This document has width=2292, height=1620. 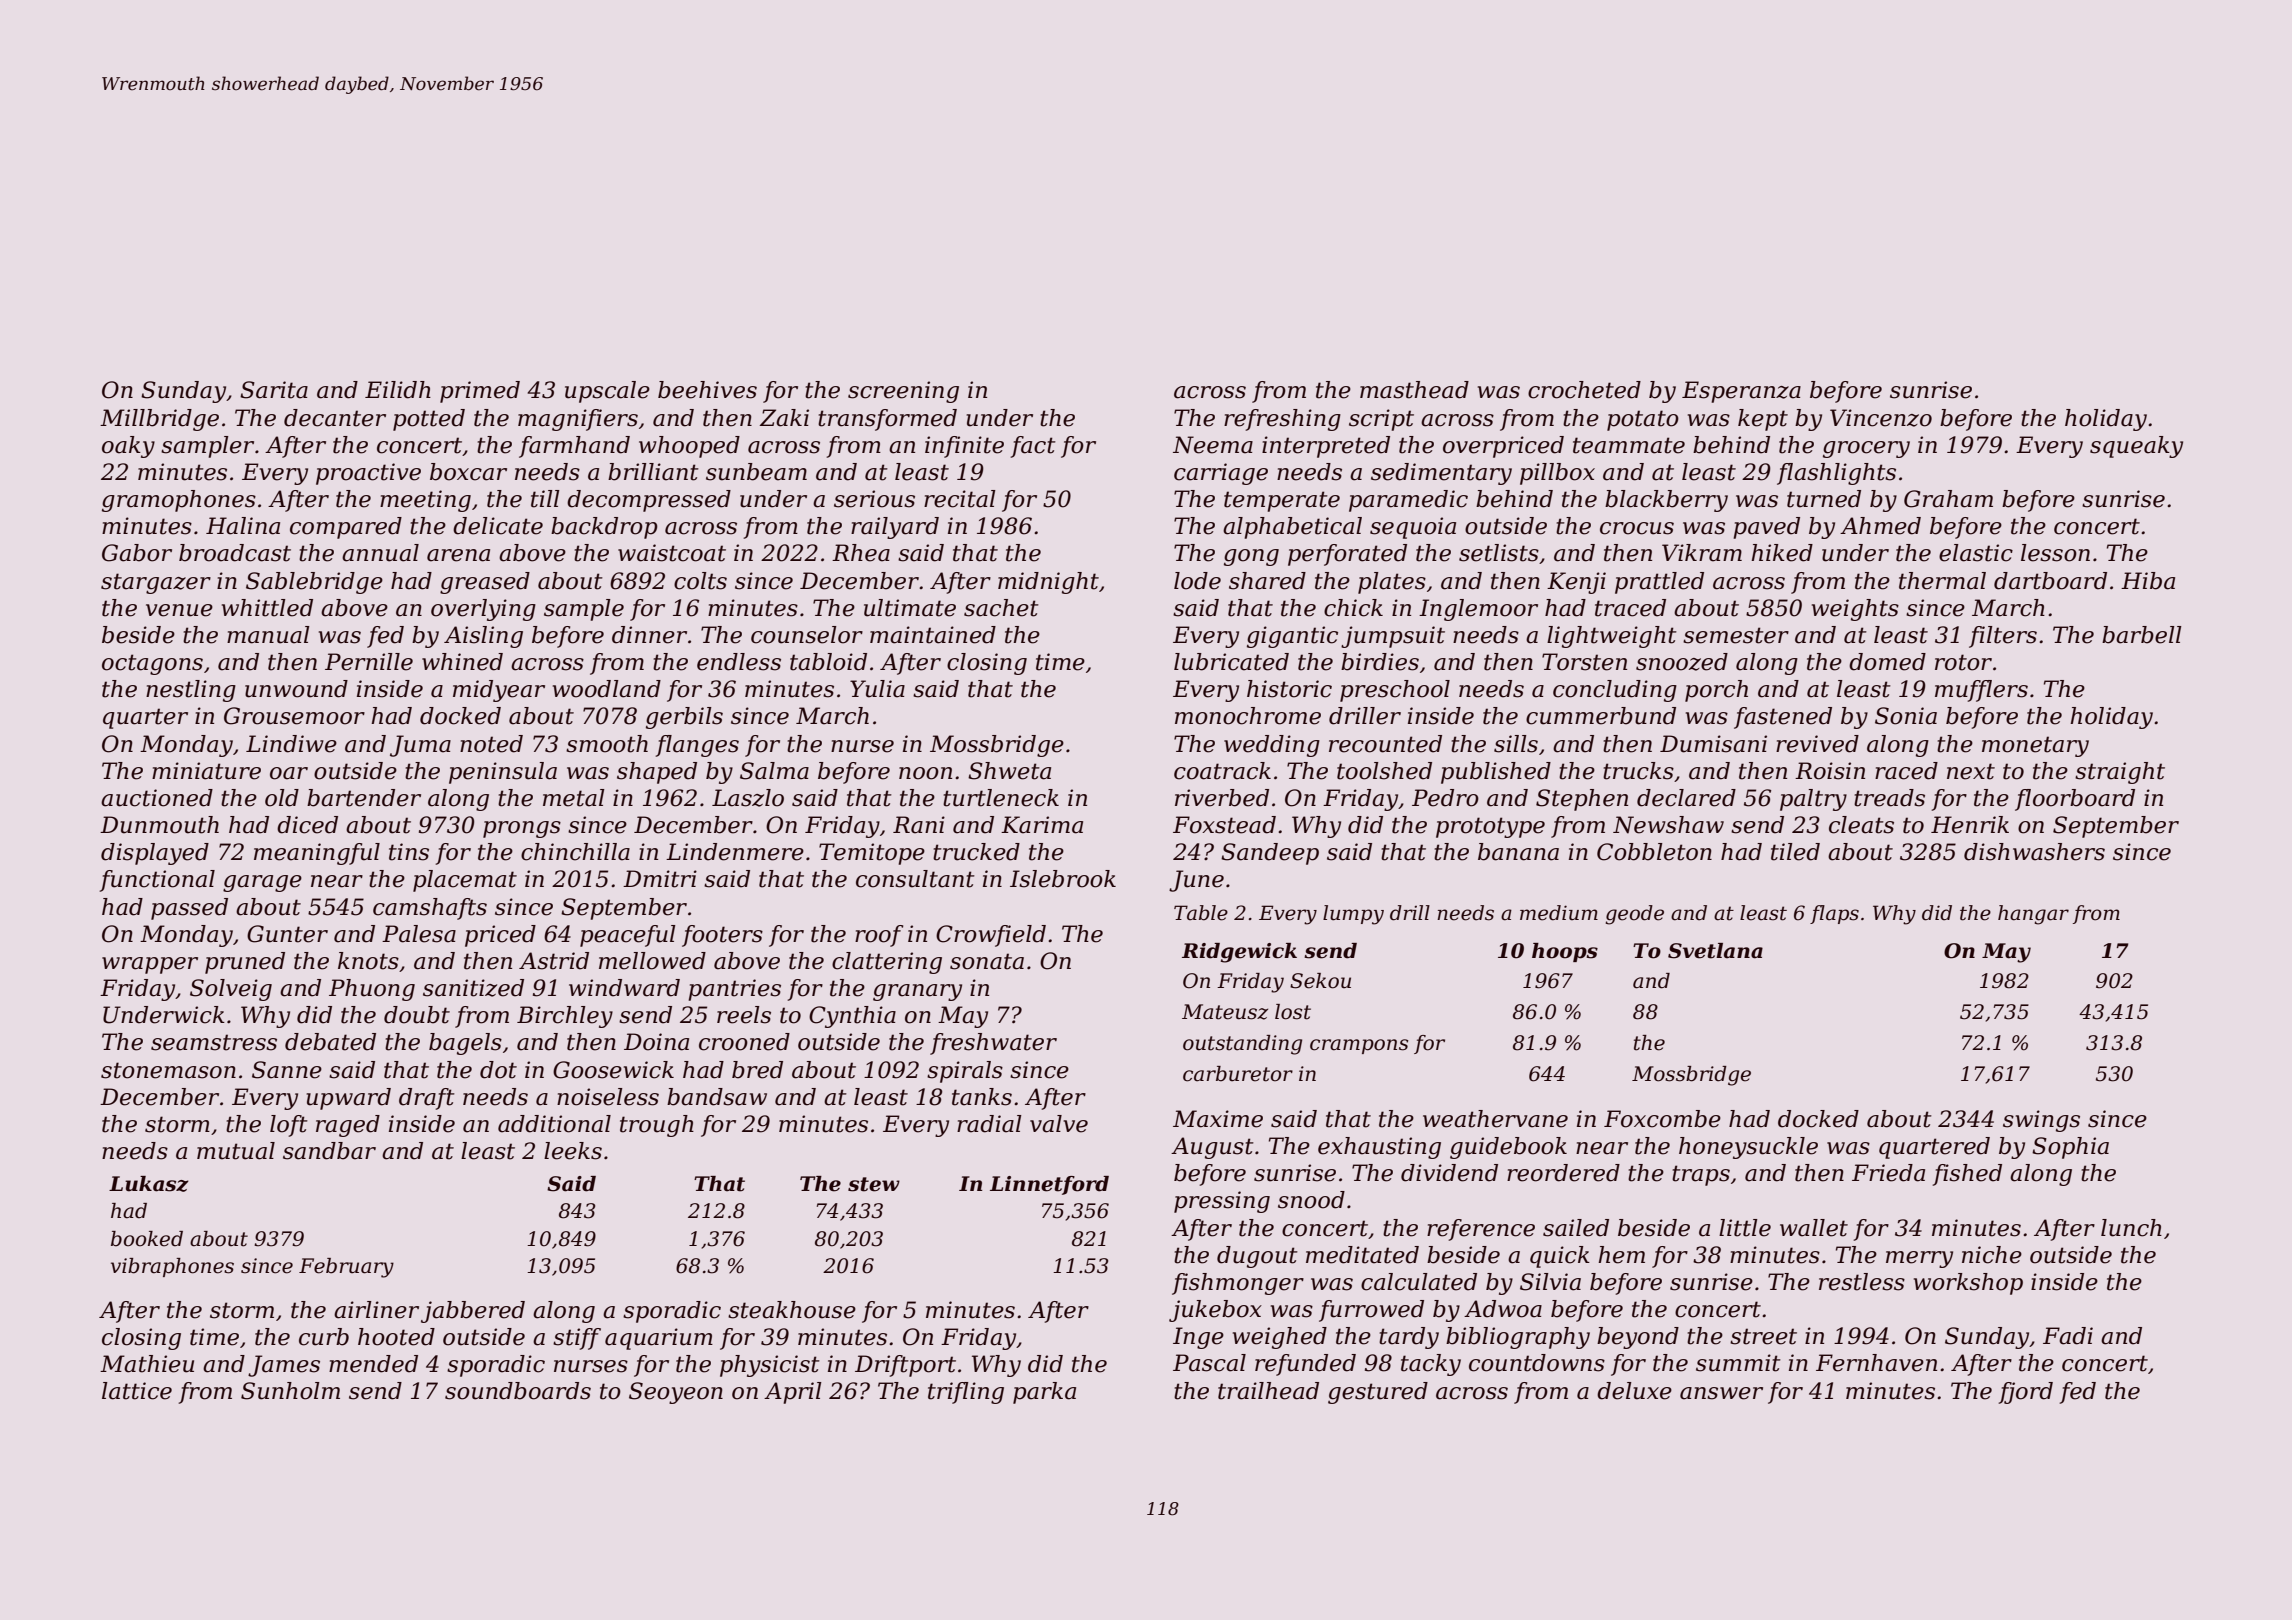 What do you see at coordinates (903, 392) in the document?
I see `screening` at bounding box center [903, 392].
